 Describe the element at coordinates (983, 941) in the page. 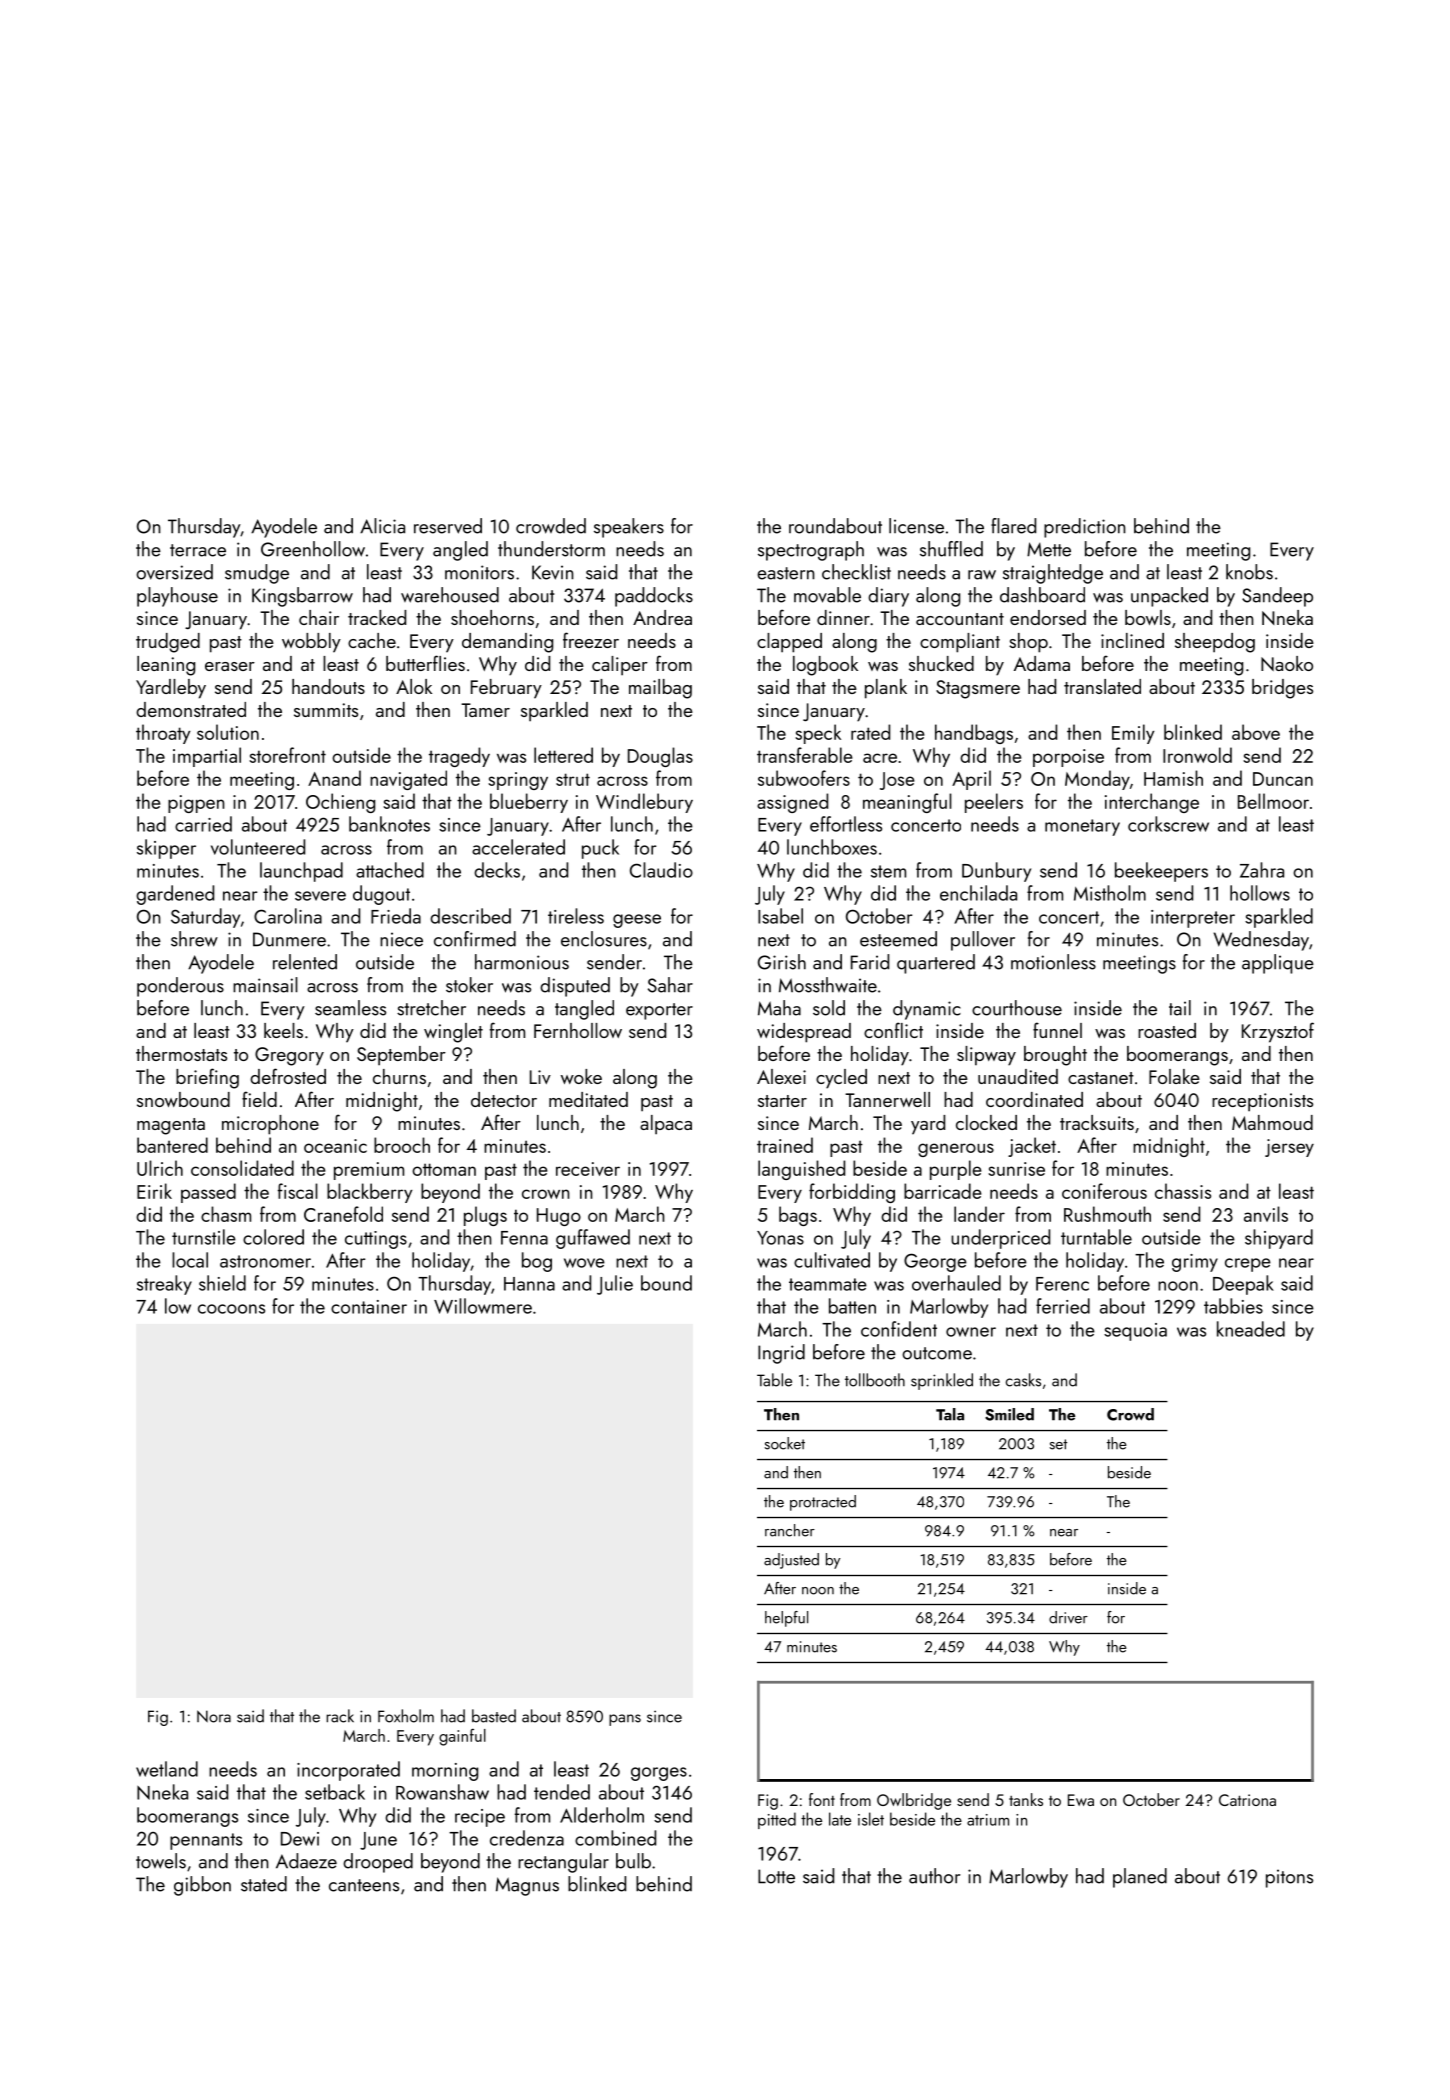

I see `pullover` at that location.
